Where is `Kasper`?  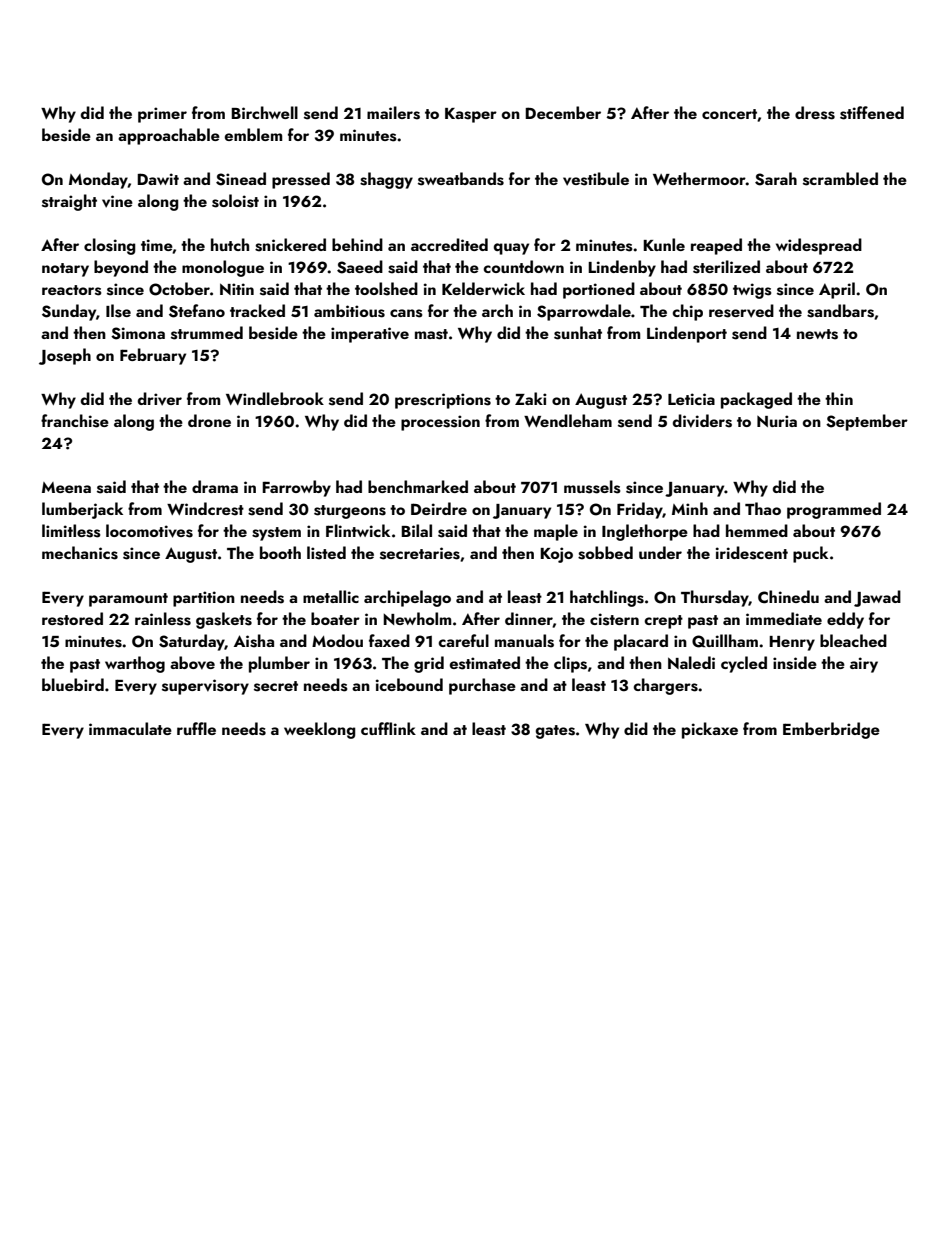 Kasper is located at coordinates (471, 115).
